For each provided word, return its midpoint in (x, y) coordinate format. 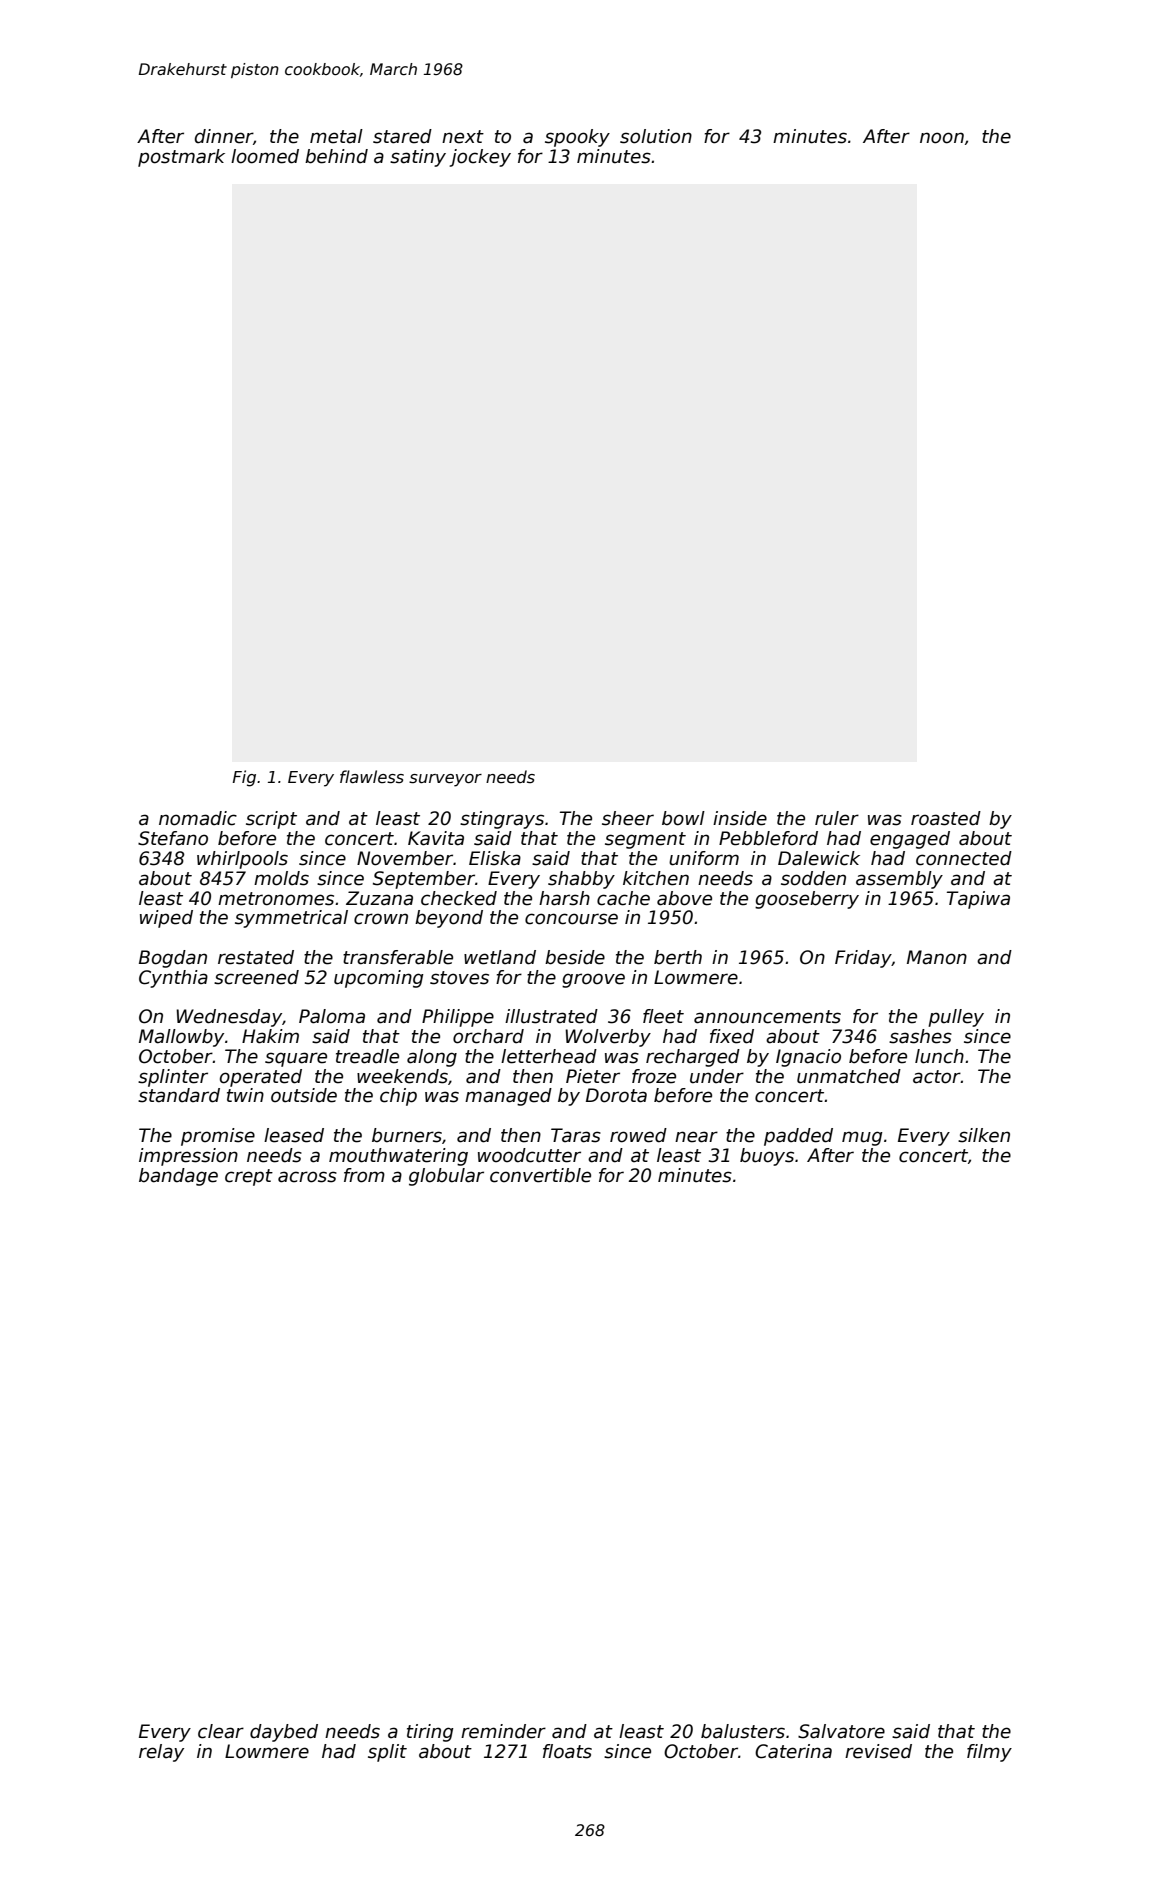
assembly (899, 880)
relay (161, 1753)
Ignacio (808, 1058)
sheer (628, 818)
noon (942, 138)
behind (336, 156)
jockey (480, 158)
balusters (743, 1731)
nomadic (198, 818)
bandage (178, 1177)
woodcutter (529, 1155)
